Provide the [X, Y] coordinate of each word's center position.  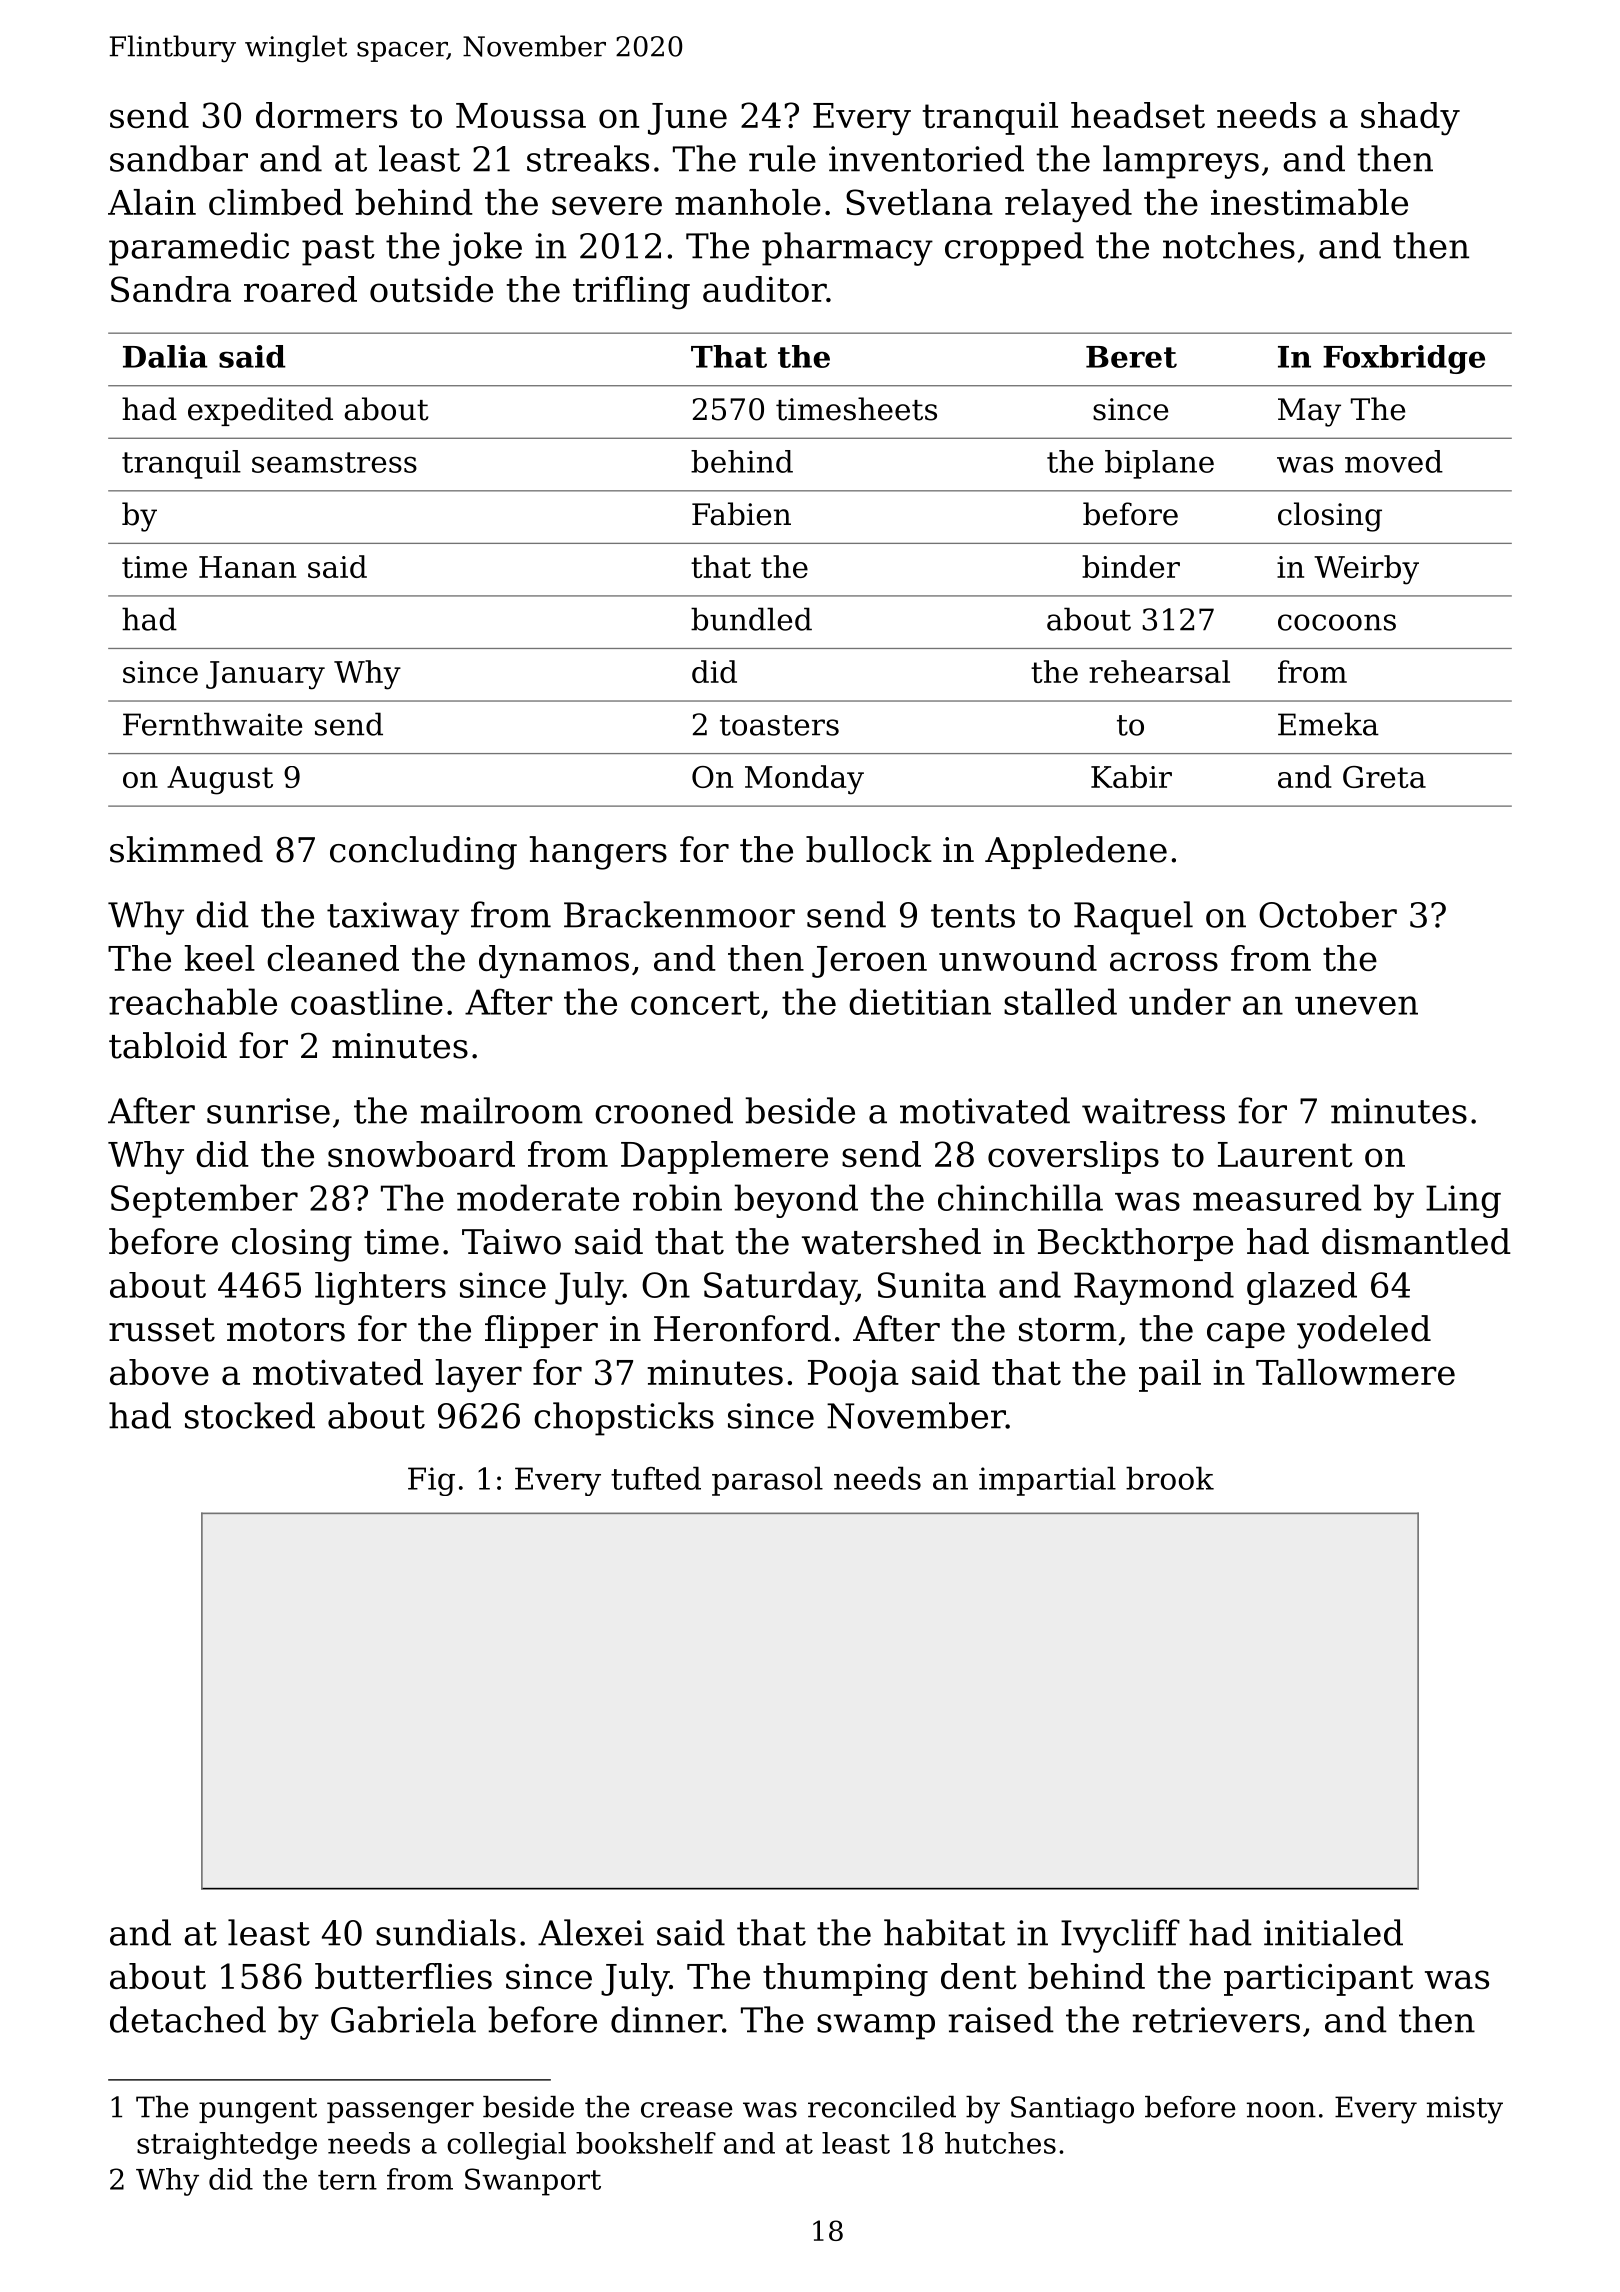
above [159, 1372]
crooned [664, 1110]
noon [1281, 2110]
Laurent [1285, 1154]
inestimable [1309, 202]
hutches [1000, 2143]
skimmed [186, 849]
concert [695, 1003]
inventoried [926, 158]
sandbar [179, 158]
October [1328, 914]
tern [347, 2180]
